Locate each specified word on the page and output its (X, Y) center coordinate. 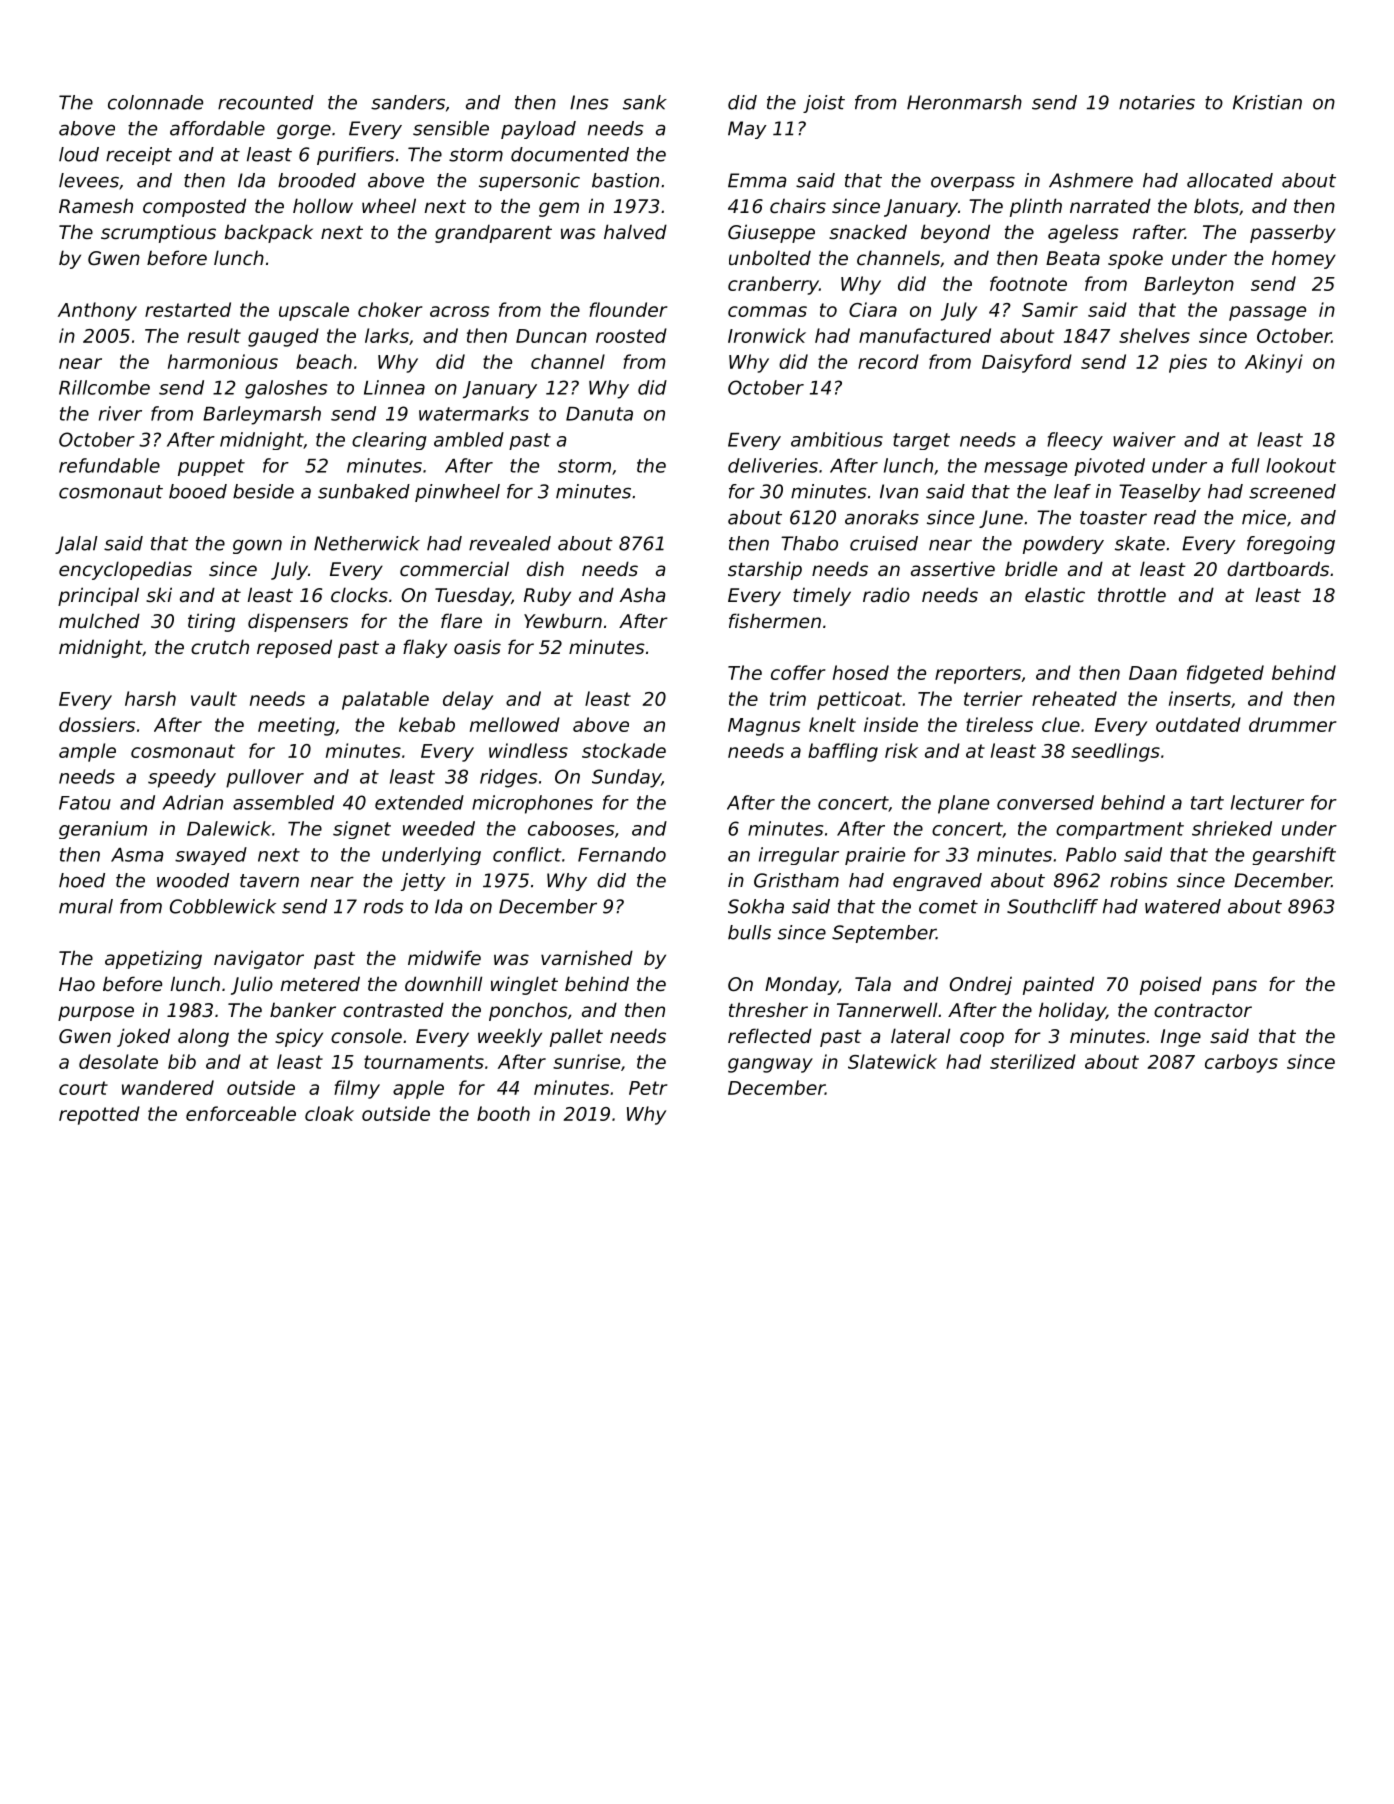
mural (86, 906)
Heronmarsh (964, 102)
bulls (749, 932)
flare (461, 620)
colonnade (155, 102)
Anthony (97, 311)
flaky (425, 648)
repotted (99, 1115)
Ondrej (981, 985)
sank (645, 102)
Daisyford (1027, 363)
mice (1264, 517)
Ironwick (767, 335)
